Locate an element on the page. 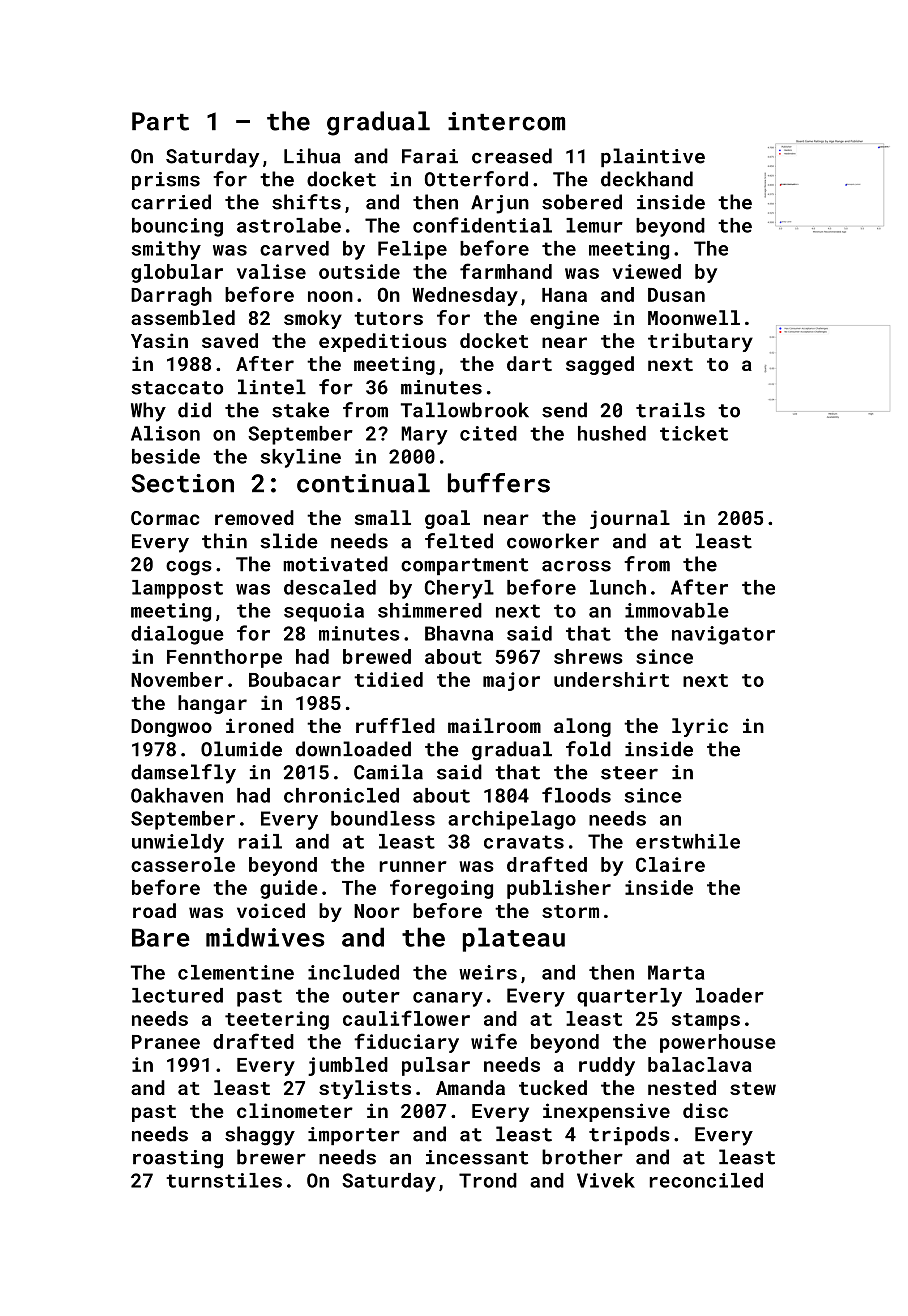  turnstiles is located at coordinates (224, 1180).
